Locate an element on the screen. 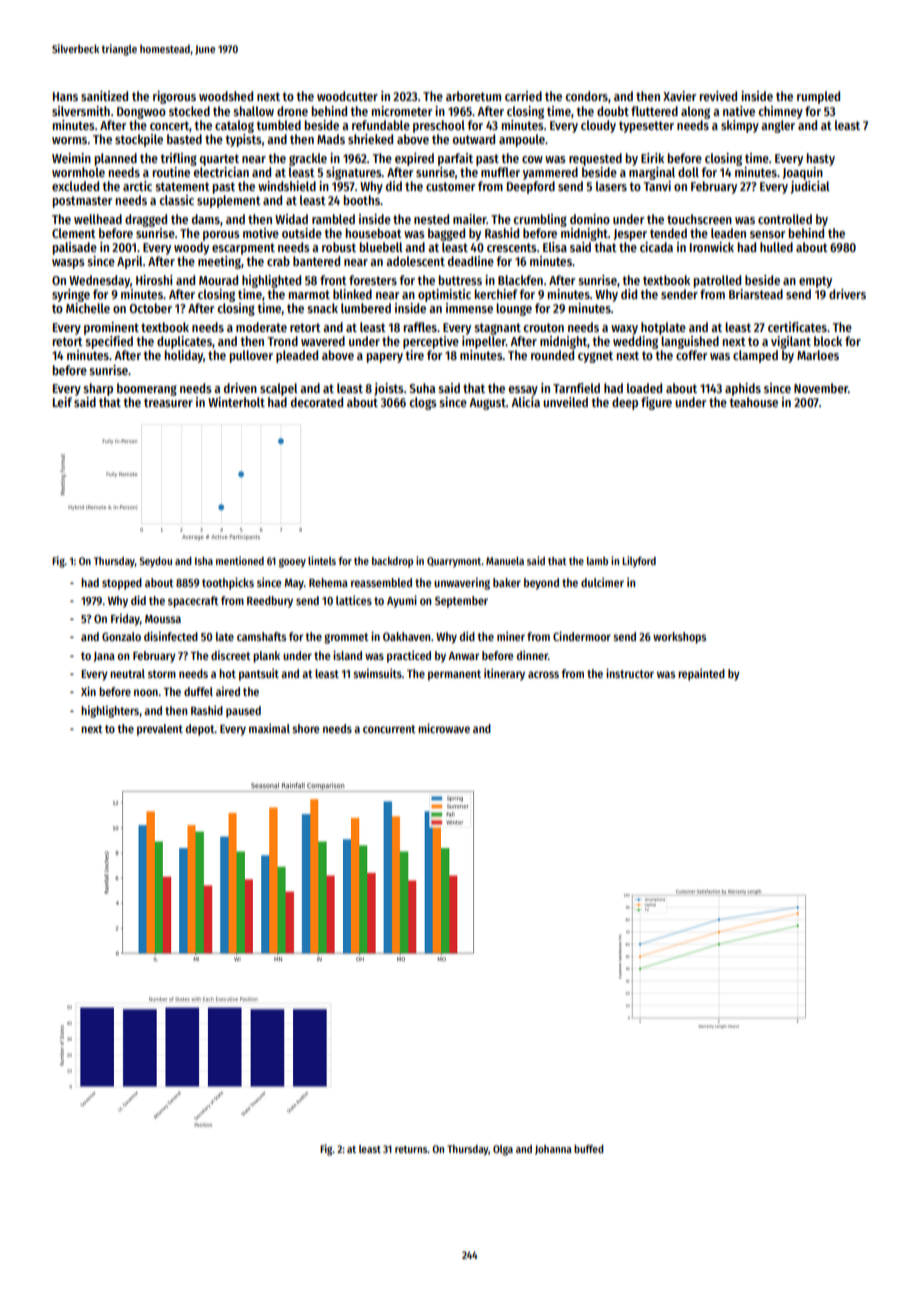 This screenshot has height=1308, width=924. repainted is located at coordinates (701, 674).
